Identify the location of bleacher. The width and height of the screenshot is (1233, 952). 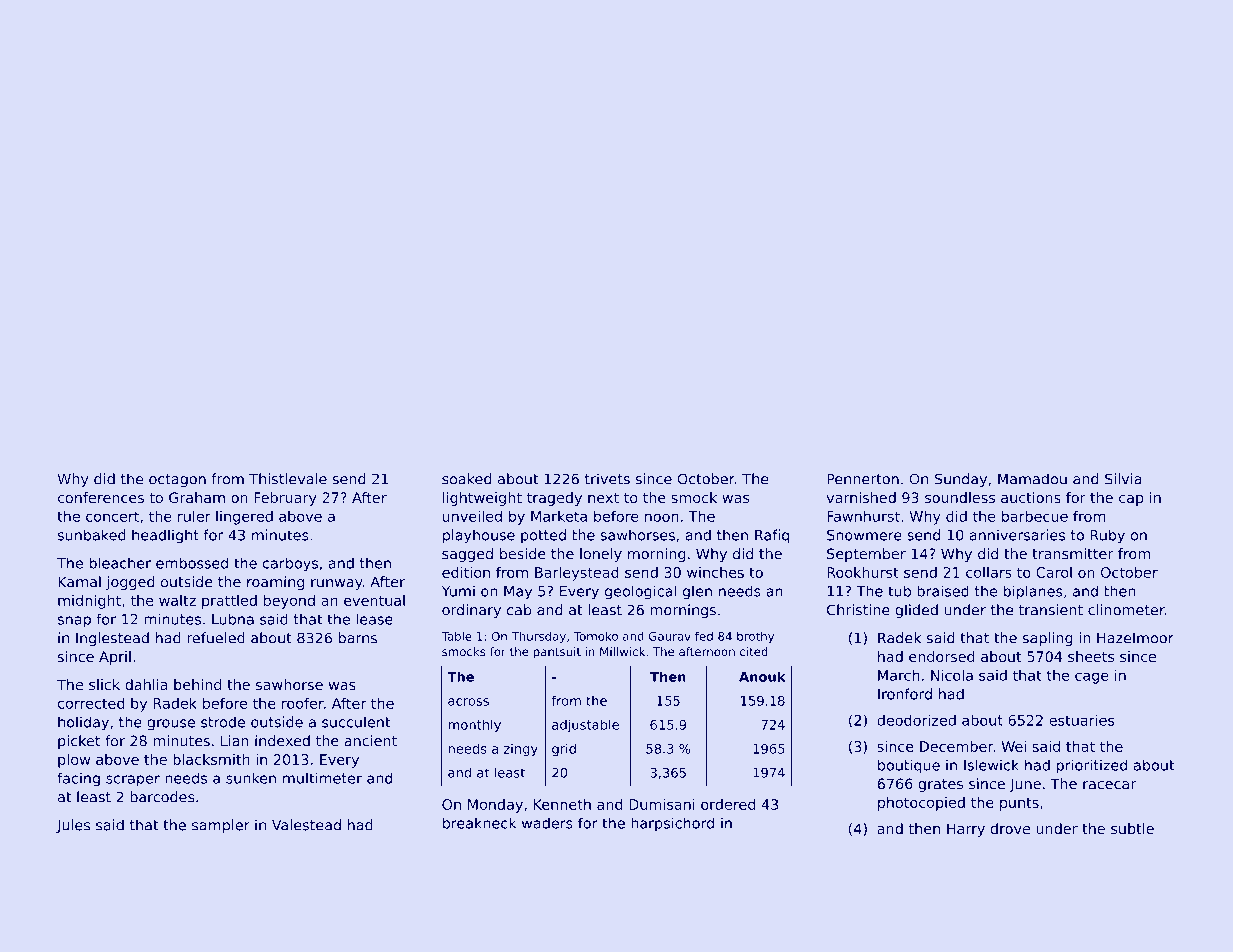
(120, 563).
